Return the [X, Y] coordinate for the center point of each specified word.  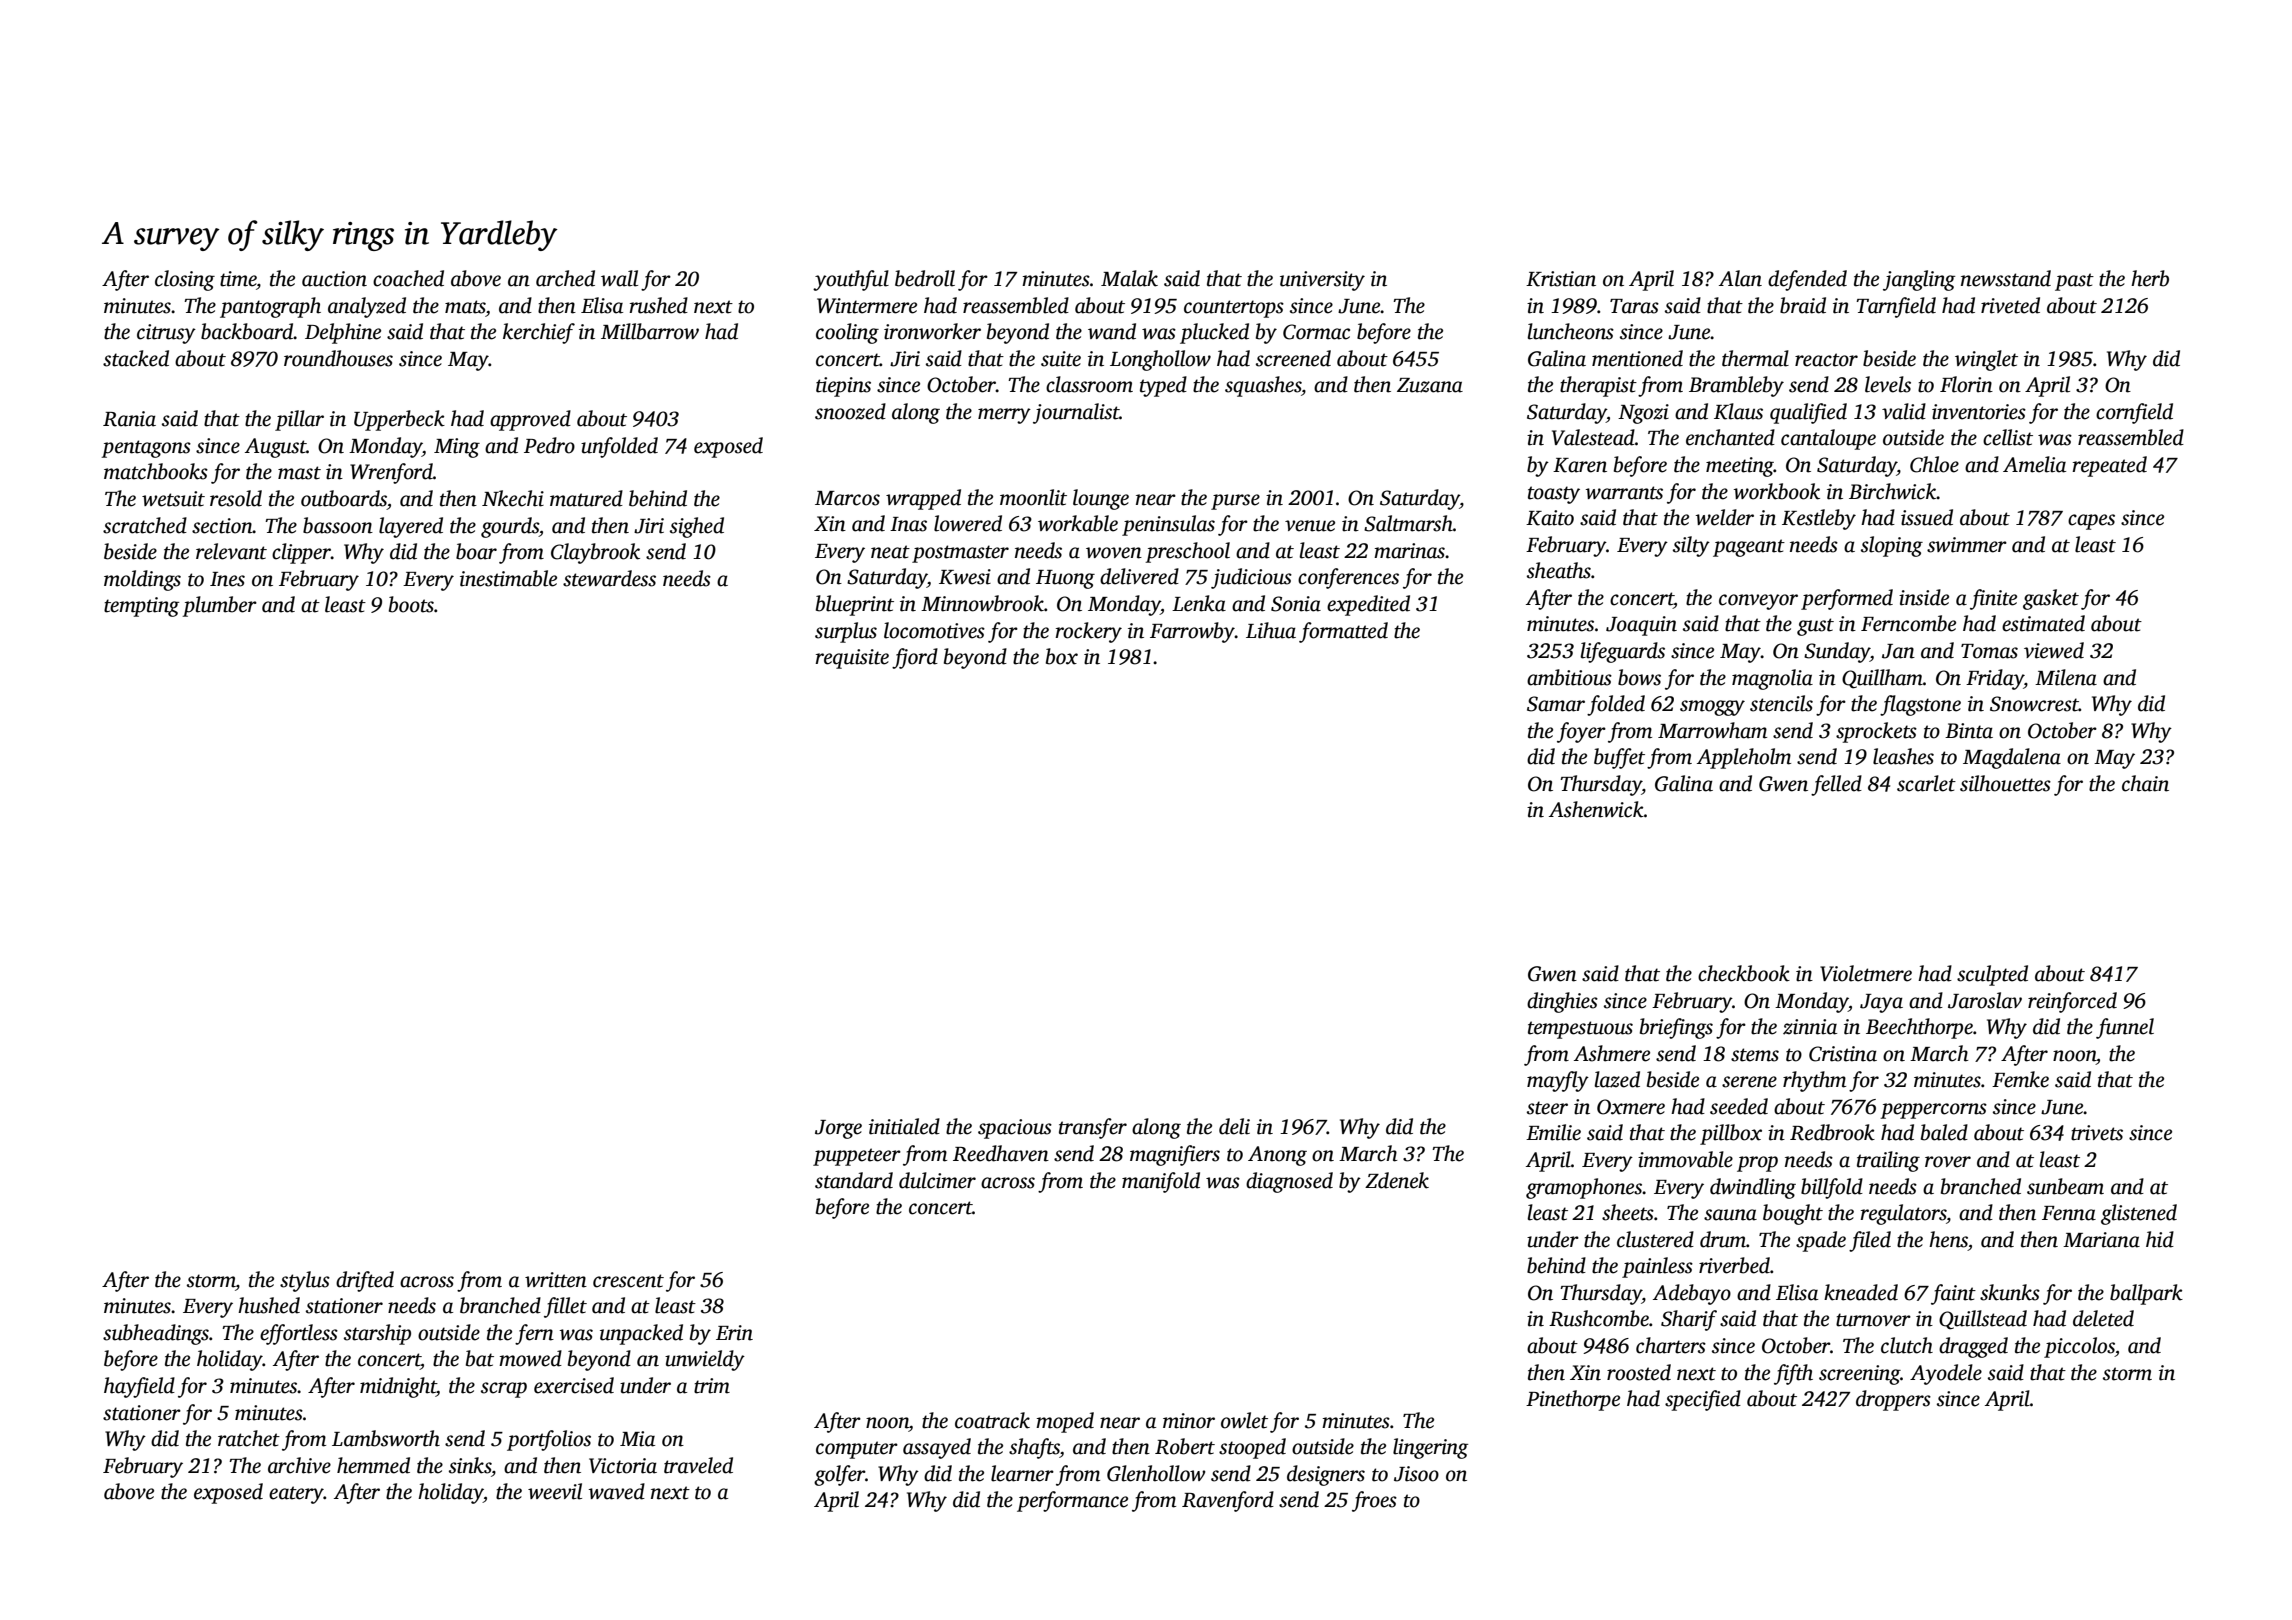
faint [1953, 1294]
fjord [915, 658]
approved [530, 420]
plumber [219, 606]
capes [2091, 522]
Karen [1580, 465]
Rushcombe [1599, 1318]
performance [1072, 1501]
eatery [296, 1495]
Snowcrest [2034, 704]
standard [854, 1180]
